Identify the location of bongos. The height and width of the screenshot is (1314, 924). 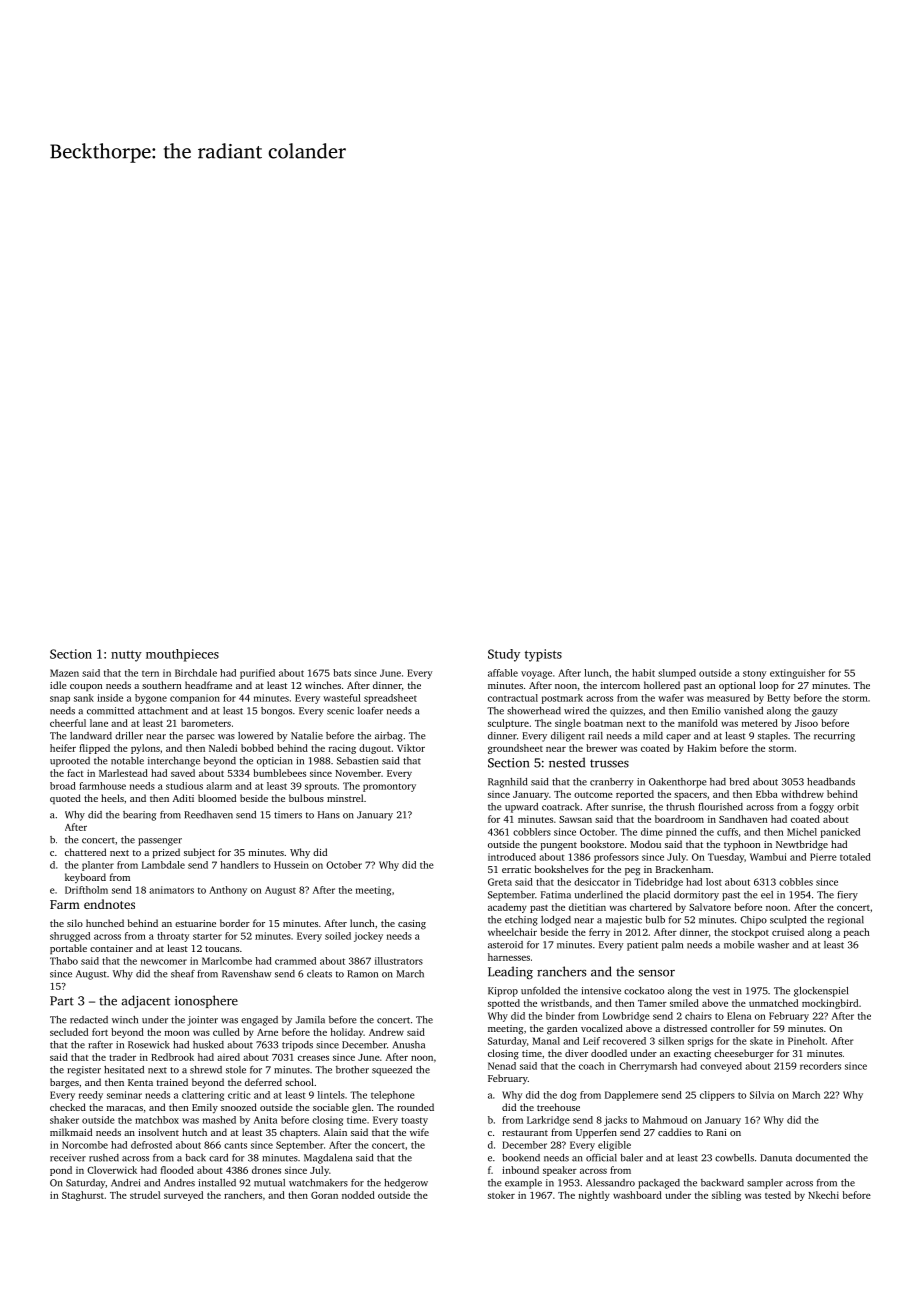
(276, 712).
